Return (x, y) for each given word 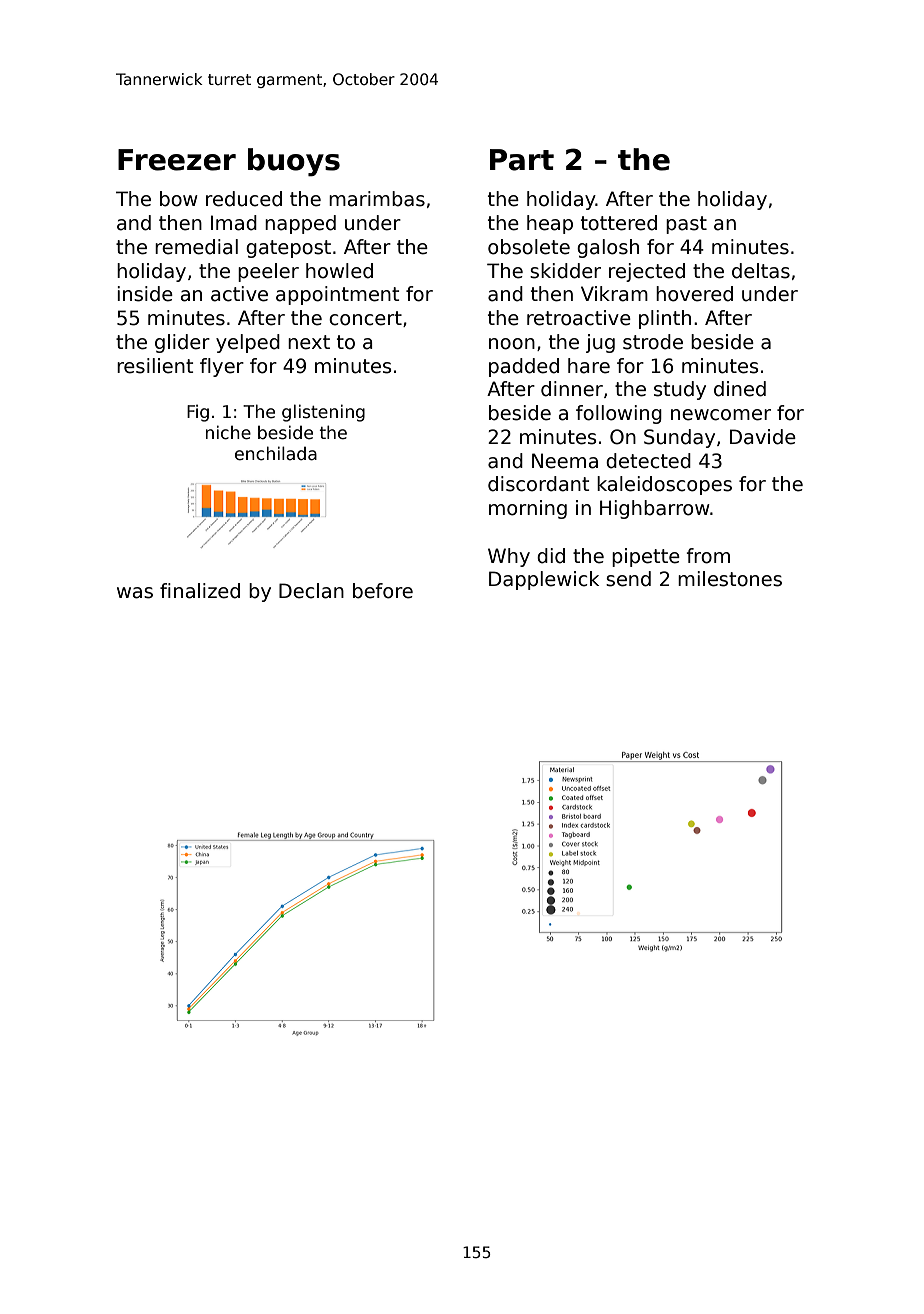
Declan (311, 591)
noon (512, 344)
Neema (565, 461)
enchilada (276, 453)
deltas (761, 271)
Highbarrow (655, 509)
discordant (539, 484)
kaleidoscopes (664, 485)
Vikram (614, 294)
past (686, 225)
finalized (200, 591)
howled (339, 271)
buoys (294, 162)
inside (145, 294)
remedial (196, 247)
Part (522, 160)
